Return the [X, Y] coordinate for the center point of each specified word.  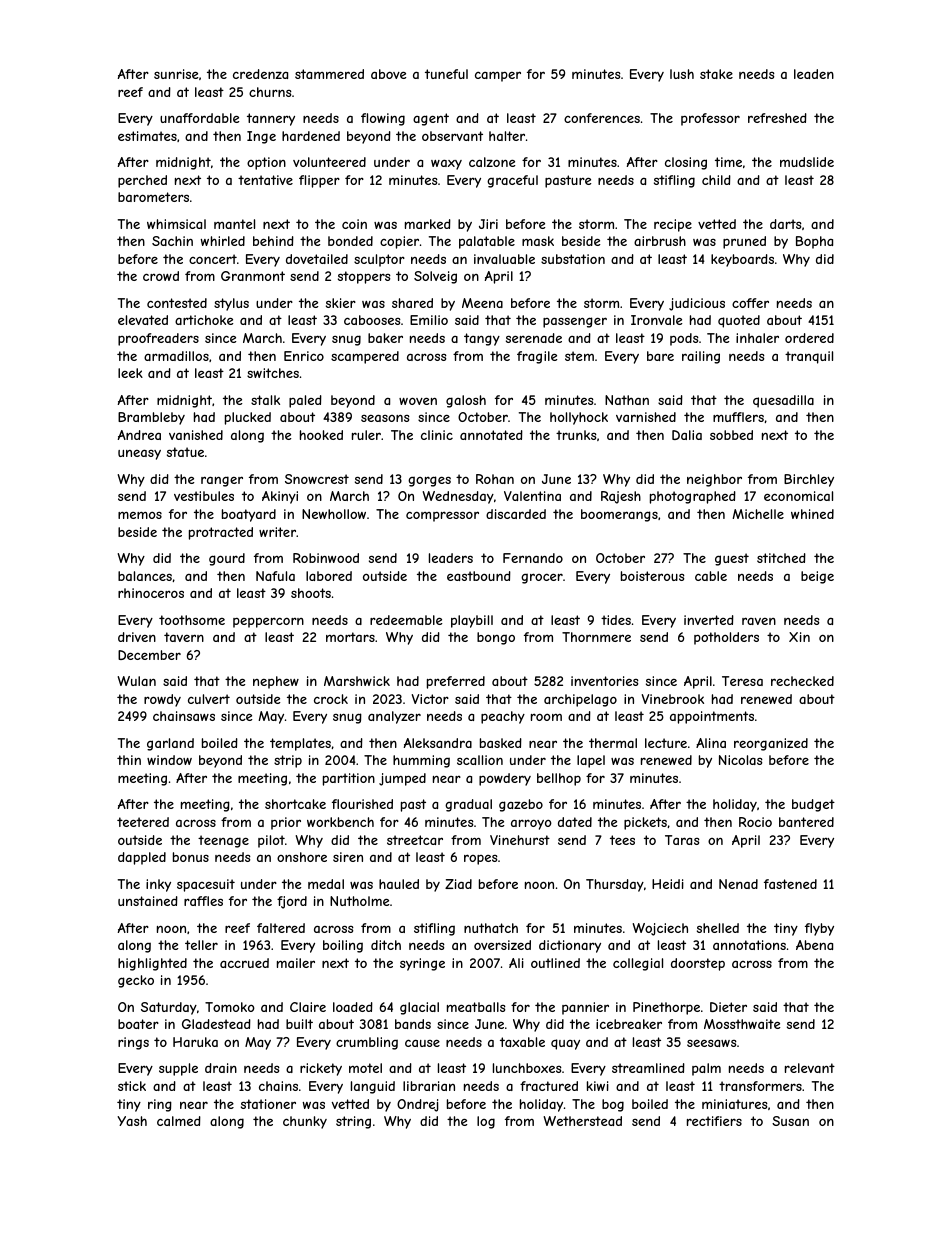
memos [140, 515]
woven [418, 401]
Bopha [814, 242]
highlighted [152, 964]
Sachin [172, 241]
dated [575, 822]
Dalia [687, 435]
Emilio [429, 320]
